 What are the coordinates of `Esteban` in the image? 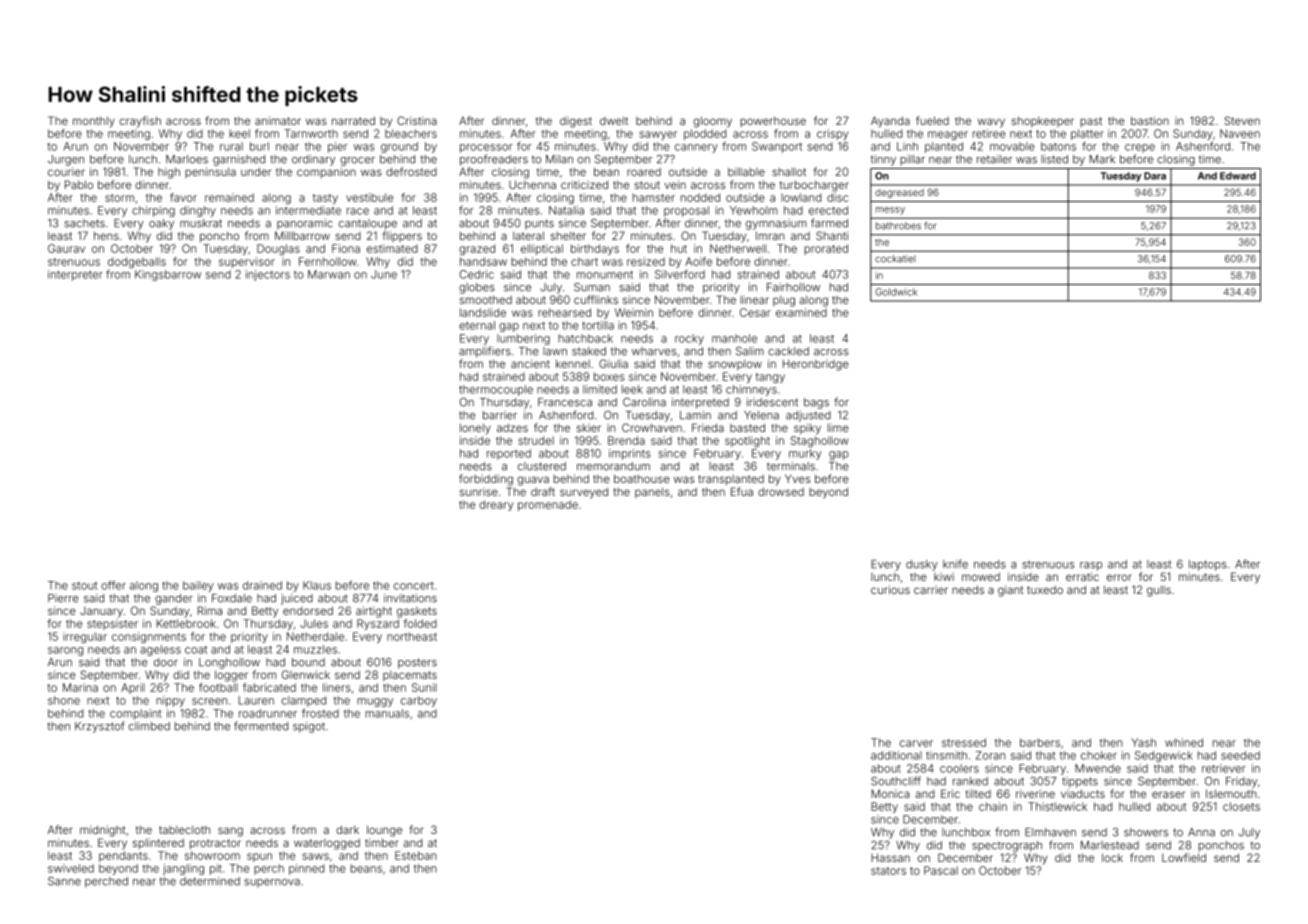 It's located at (416, 855).
